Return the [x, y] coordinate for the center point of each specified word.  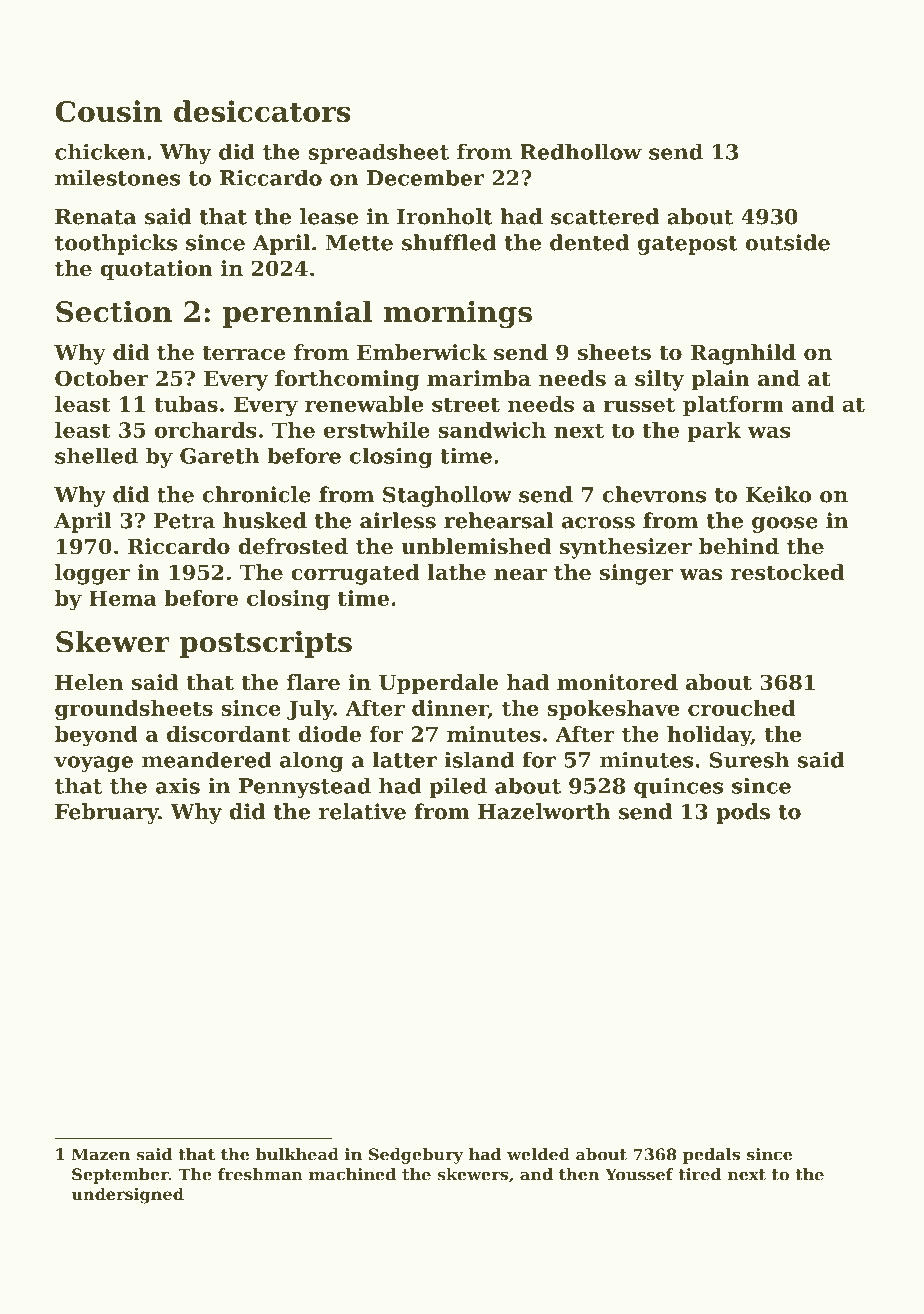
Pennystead [305, 787]
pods [743, 813]
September [120, 1176]
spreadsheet [378, 154]
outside [787, 242]
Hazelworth [544, 811]
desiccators [262, 111]
